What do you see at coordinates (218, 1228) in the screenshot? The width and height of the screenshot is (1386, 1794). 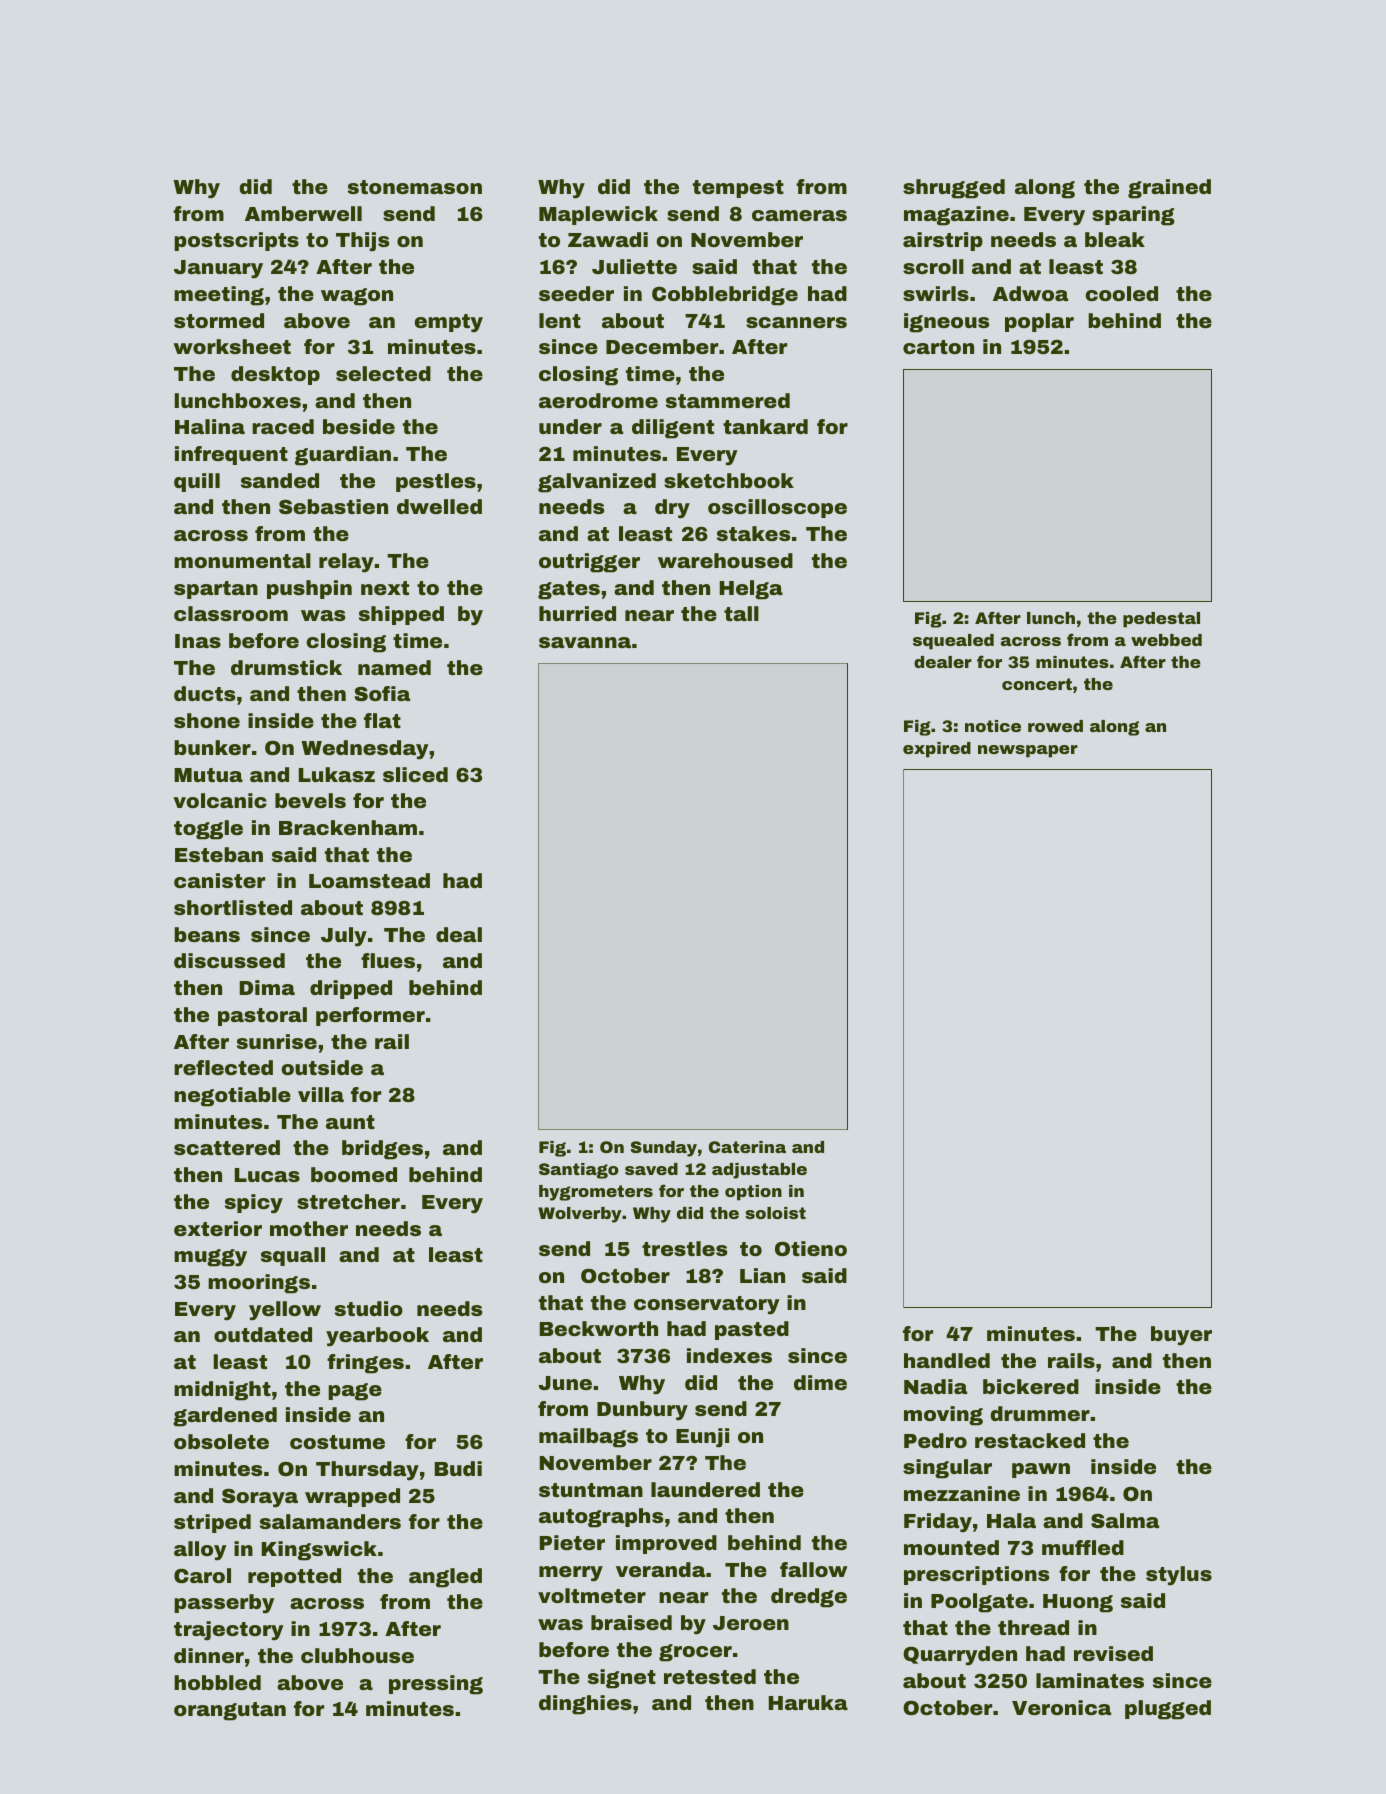 I see `exterior` at bounding box center [218, 1228].
